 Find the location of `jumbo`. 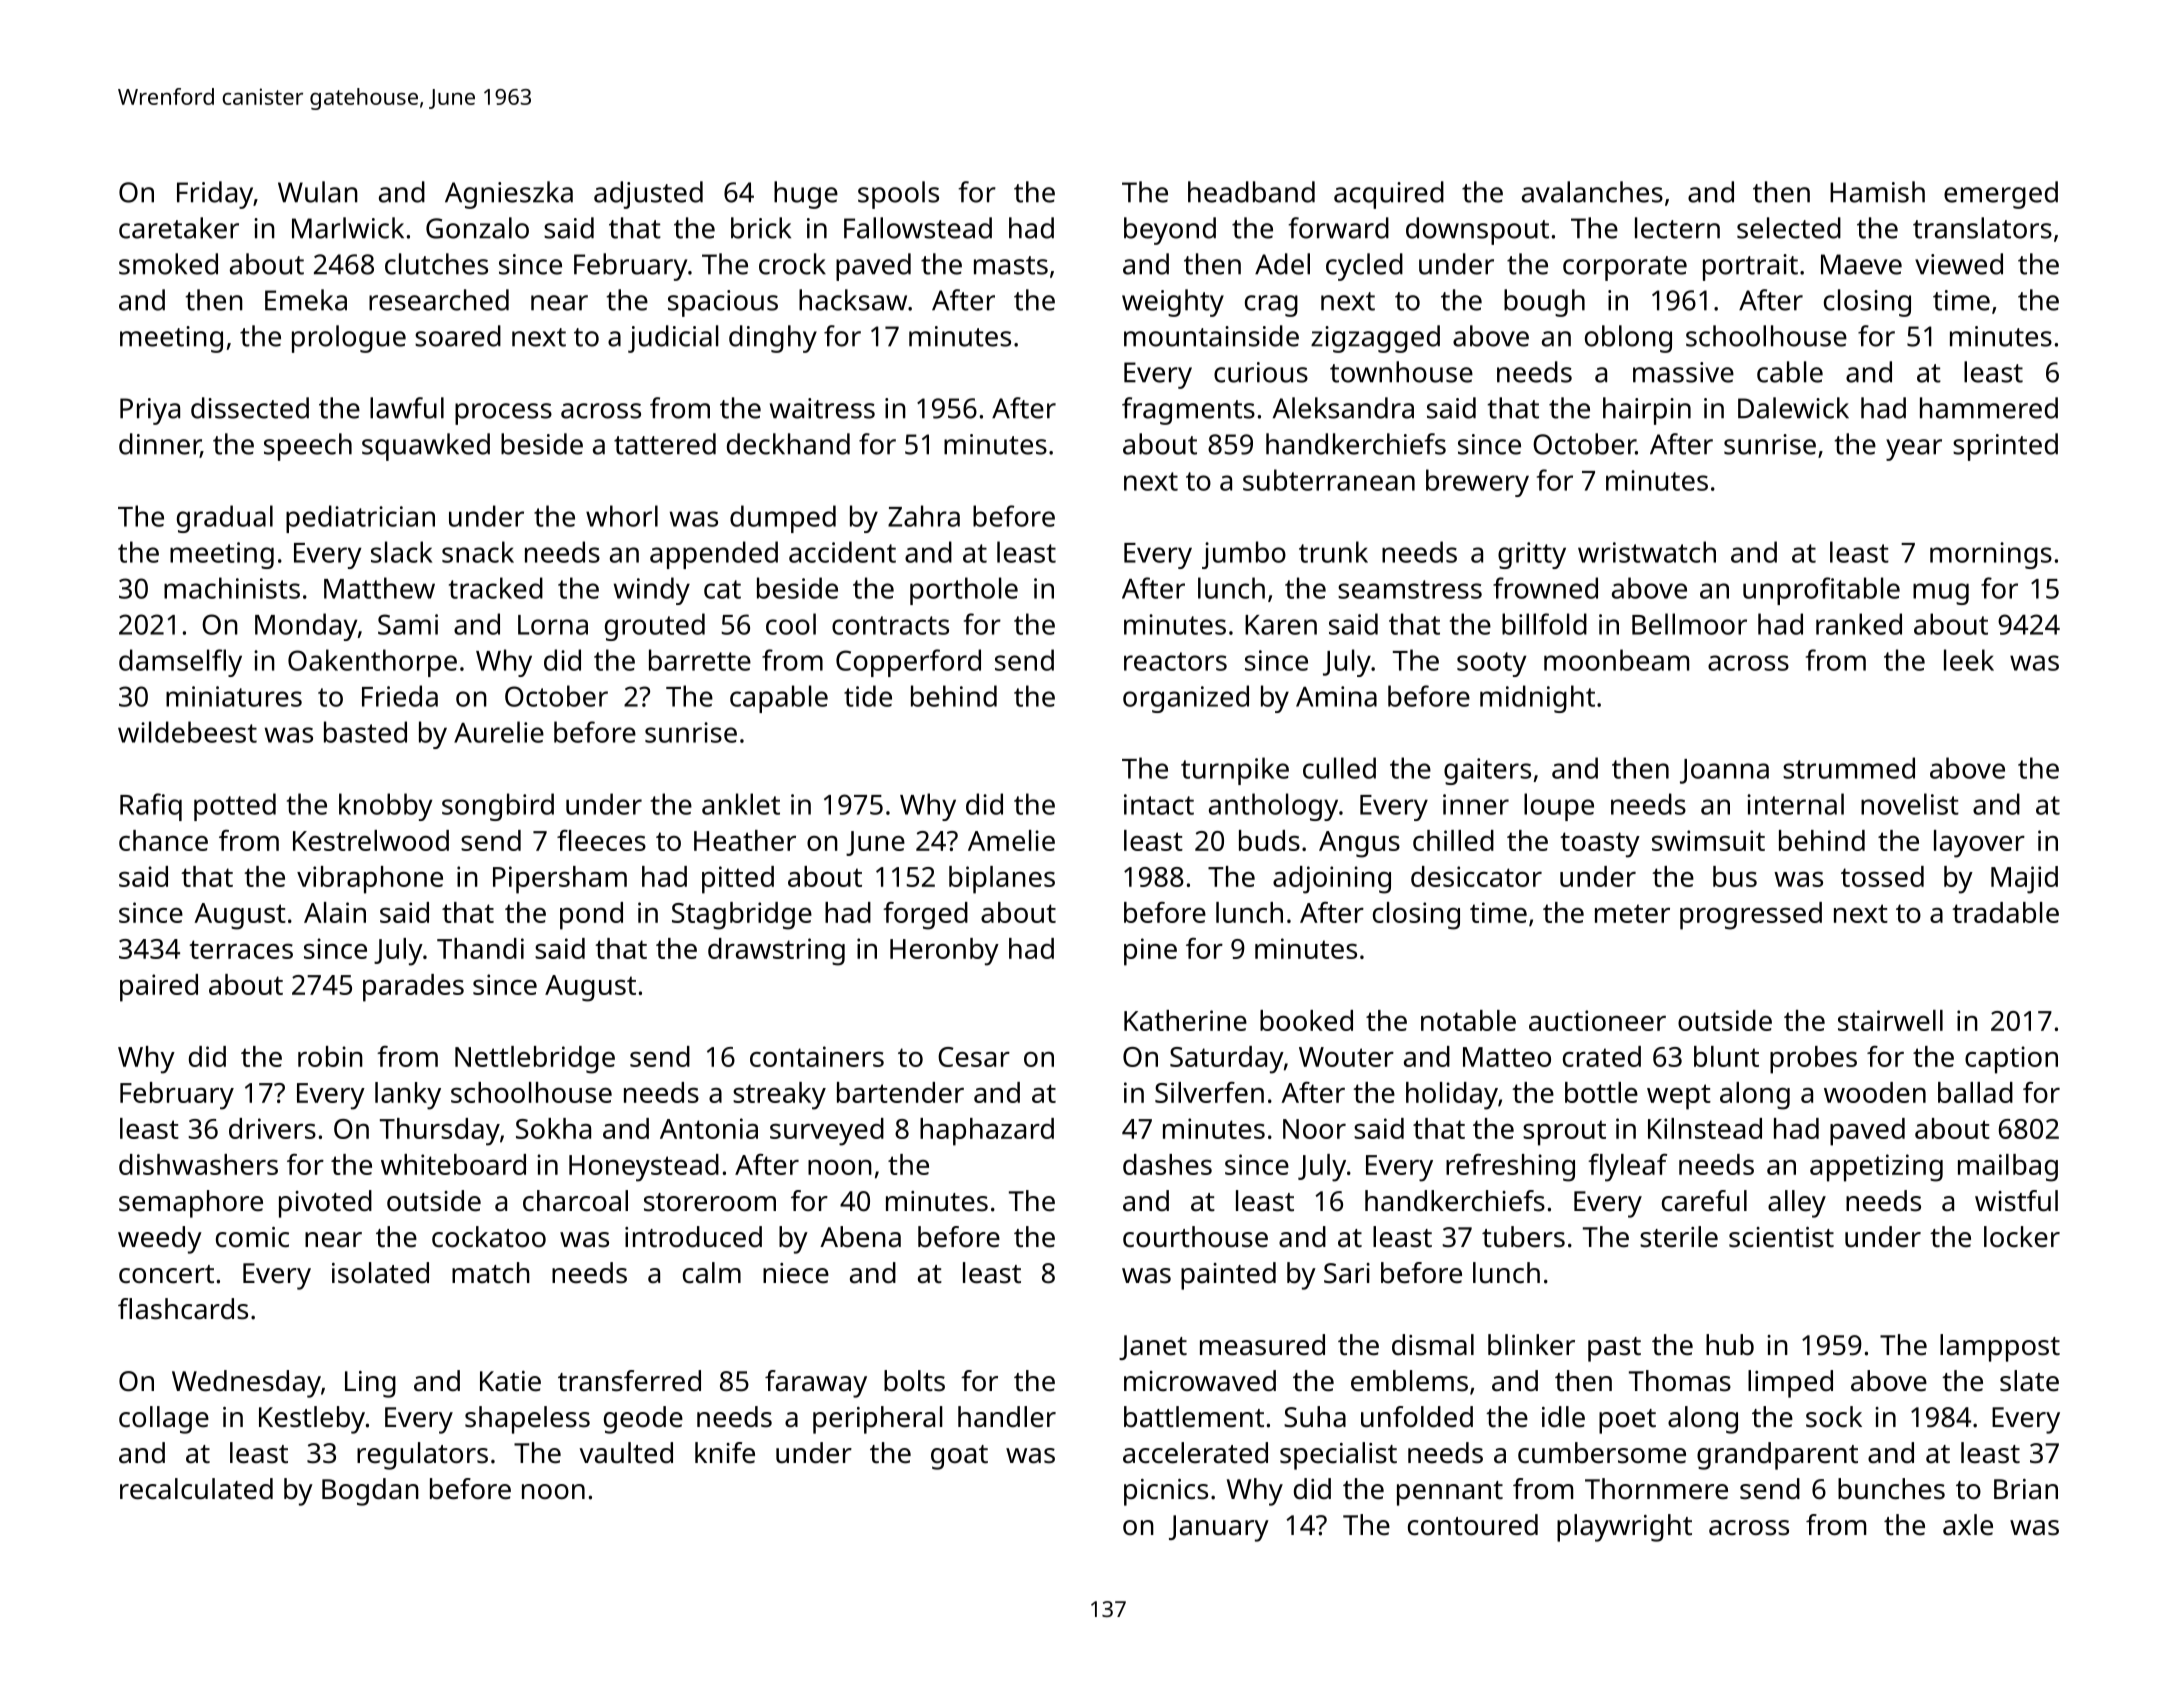

jumbo is located at coordinates (1244, 555).
